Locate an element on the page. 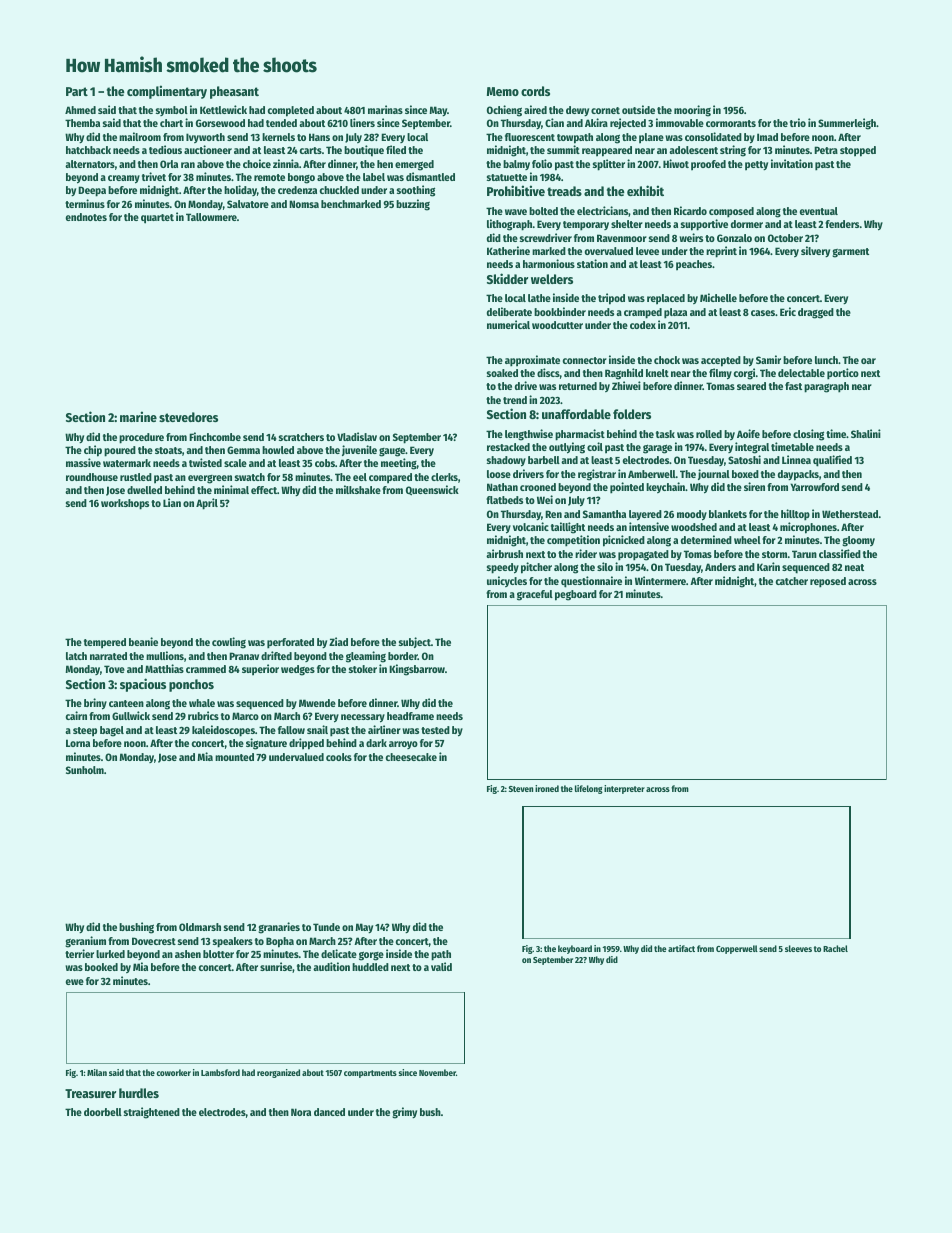 This page has height=1233, width=952. Steven is located at coordinates (521, 789).
